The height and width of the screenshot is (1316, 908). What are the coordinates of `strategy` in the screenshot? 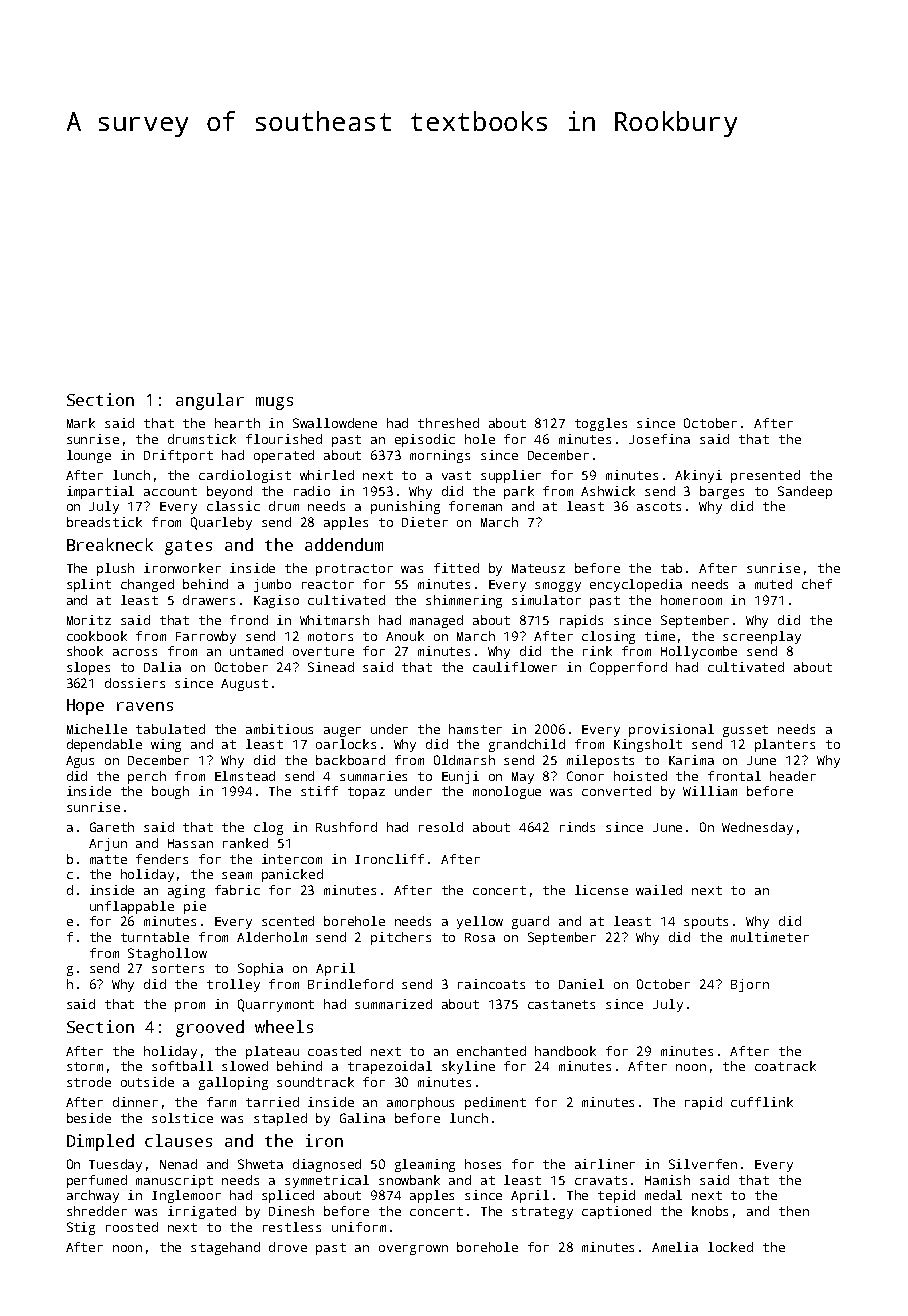 It's located at (542, 1213).
